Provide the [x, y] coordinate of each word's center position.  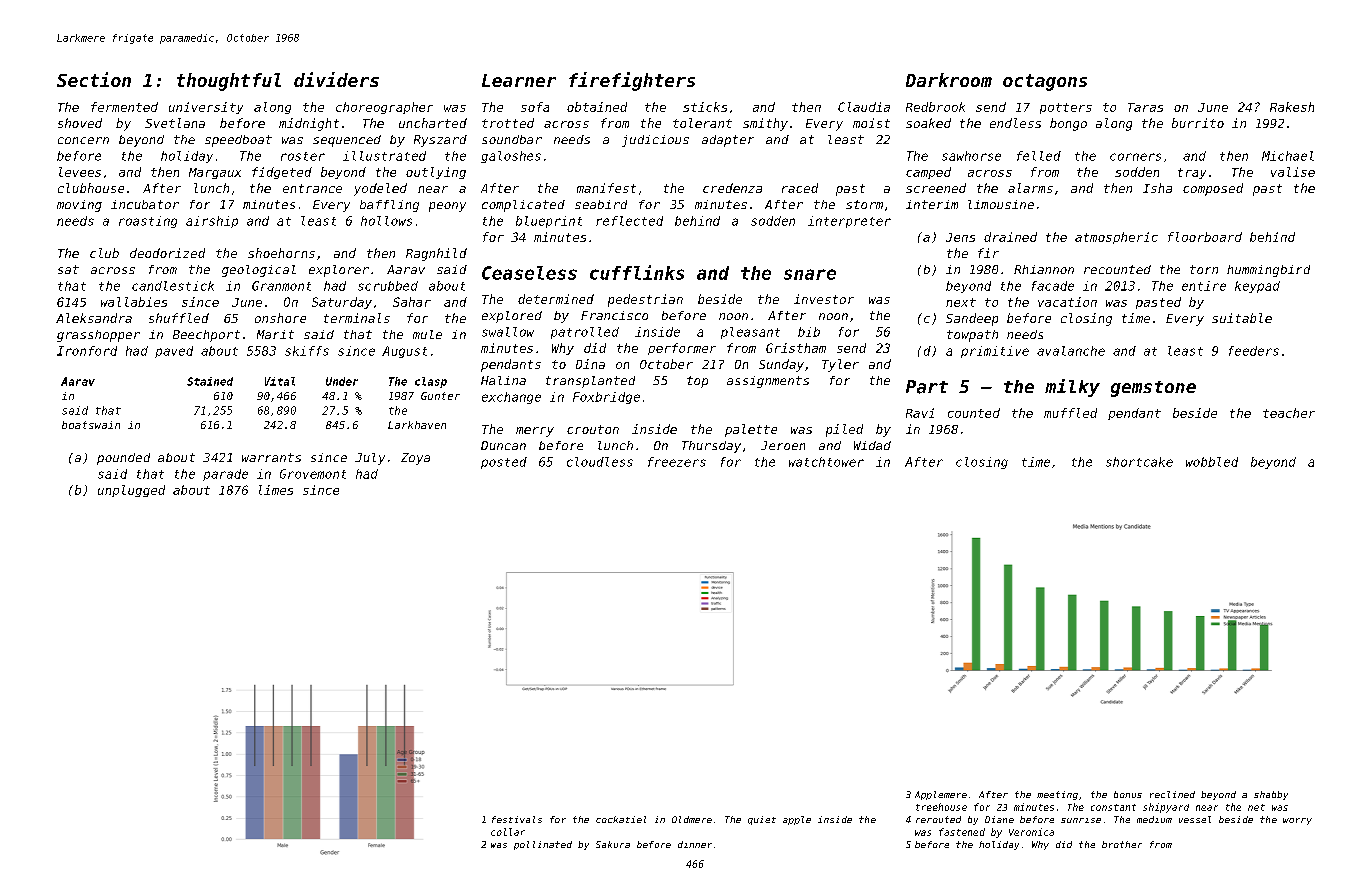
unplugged [131, 491]
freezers [677, 462]
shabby [1271, 795]
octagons [1045, 82]
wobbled [1212, 462]
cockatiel [621, 819]
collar [508, 832]
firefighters [632, 81]
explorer [339, 271]
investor [824, 299]
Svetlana [175, 123]
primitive [995, 352]
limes [276, 490]
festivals [517, 819]
